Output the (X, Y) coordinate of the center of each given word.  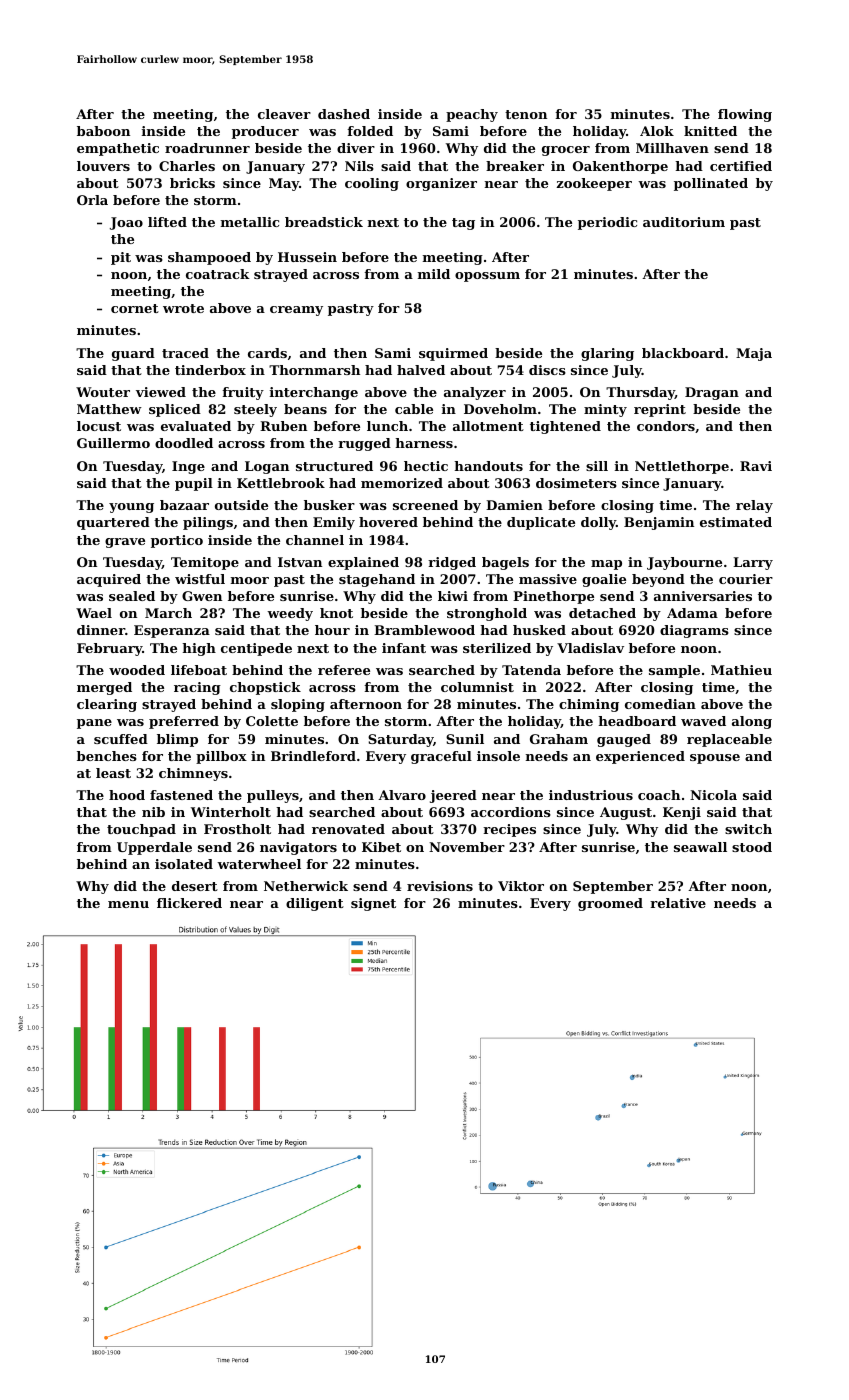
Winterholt (231, 812)
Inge (188, 467)
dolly (598, 523)
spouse (715, 759)
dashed (344, 114)
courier (746, 579)
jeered (453, 796)
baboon (103, 131)
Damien (514, 505)
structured (334, 466)
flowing (745, 115)
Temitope (205, 563)
